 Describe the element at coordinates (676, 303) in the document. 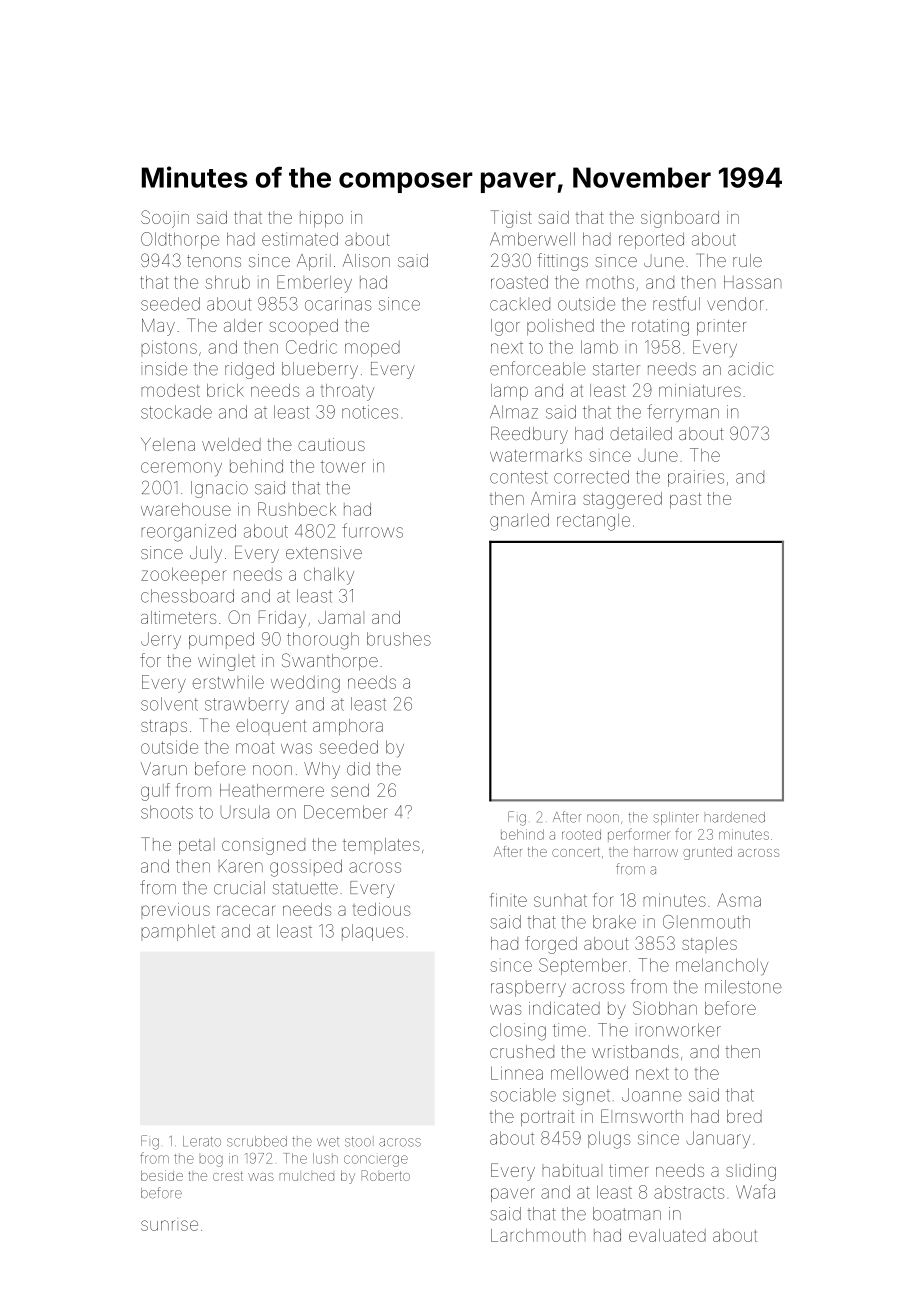

I see `restful` at that location.
